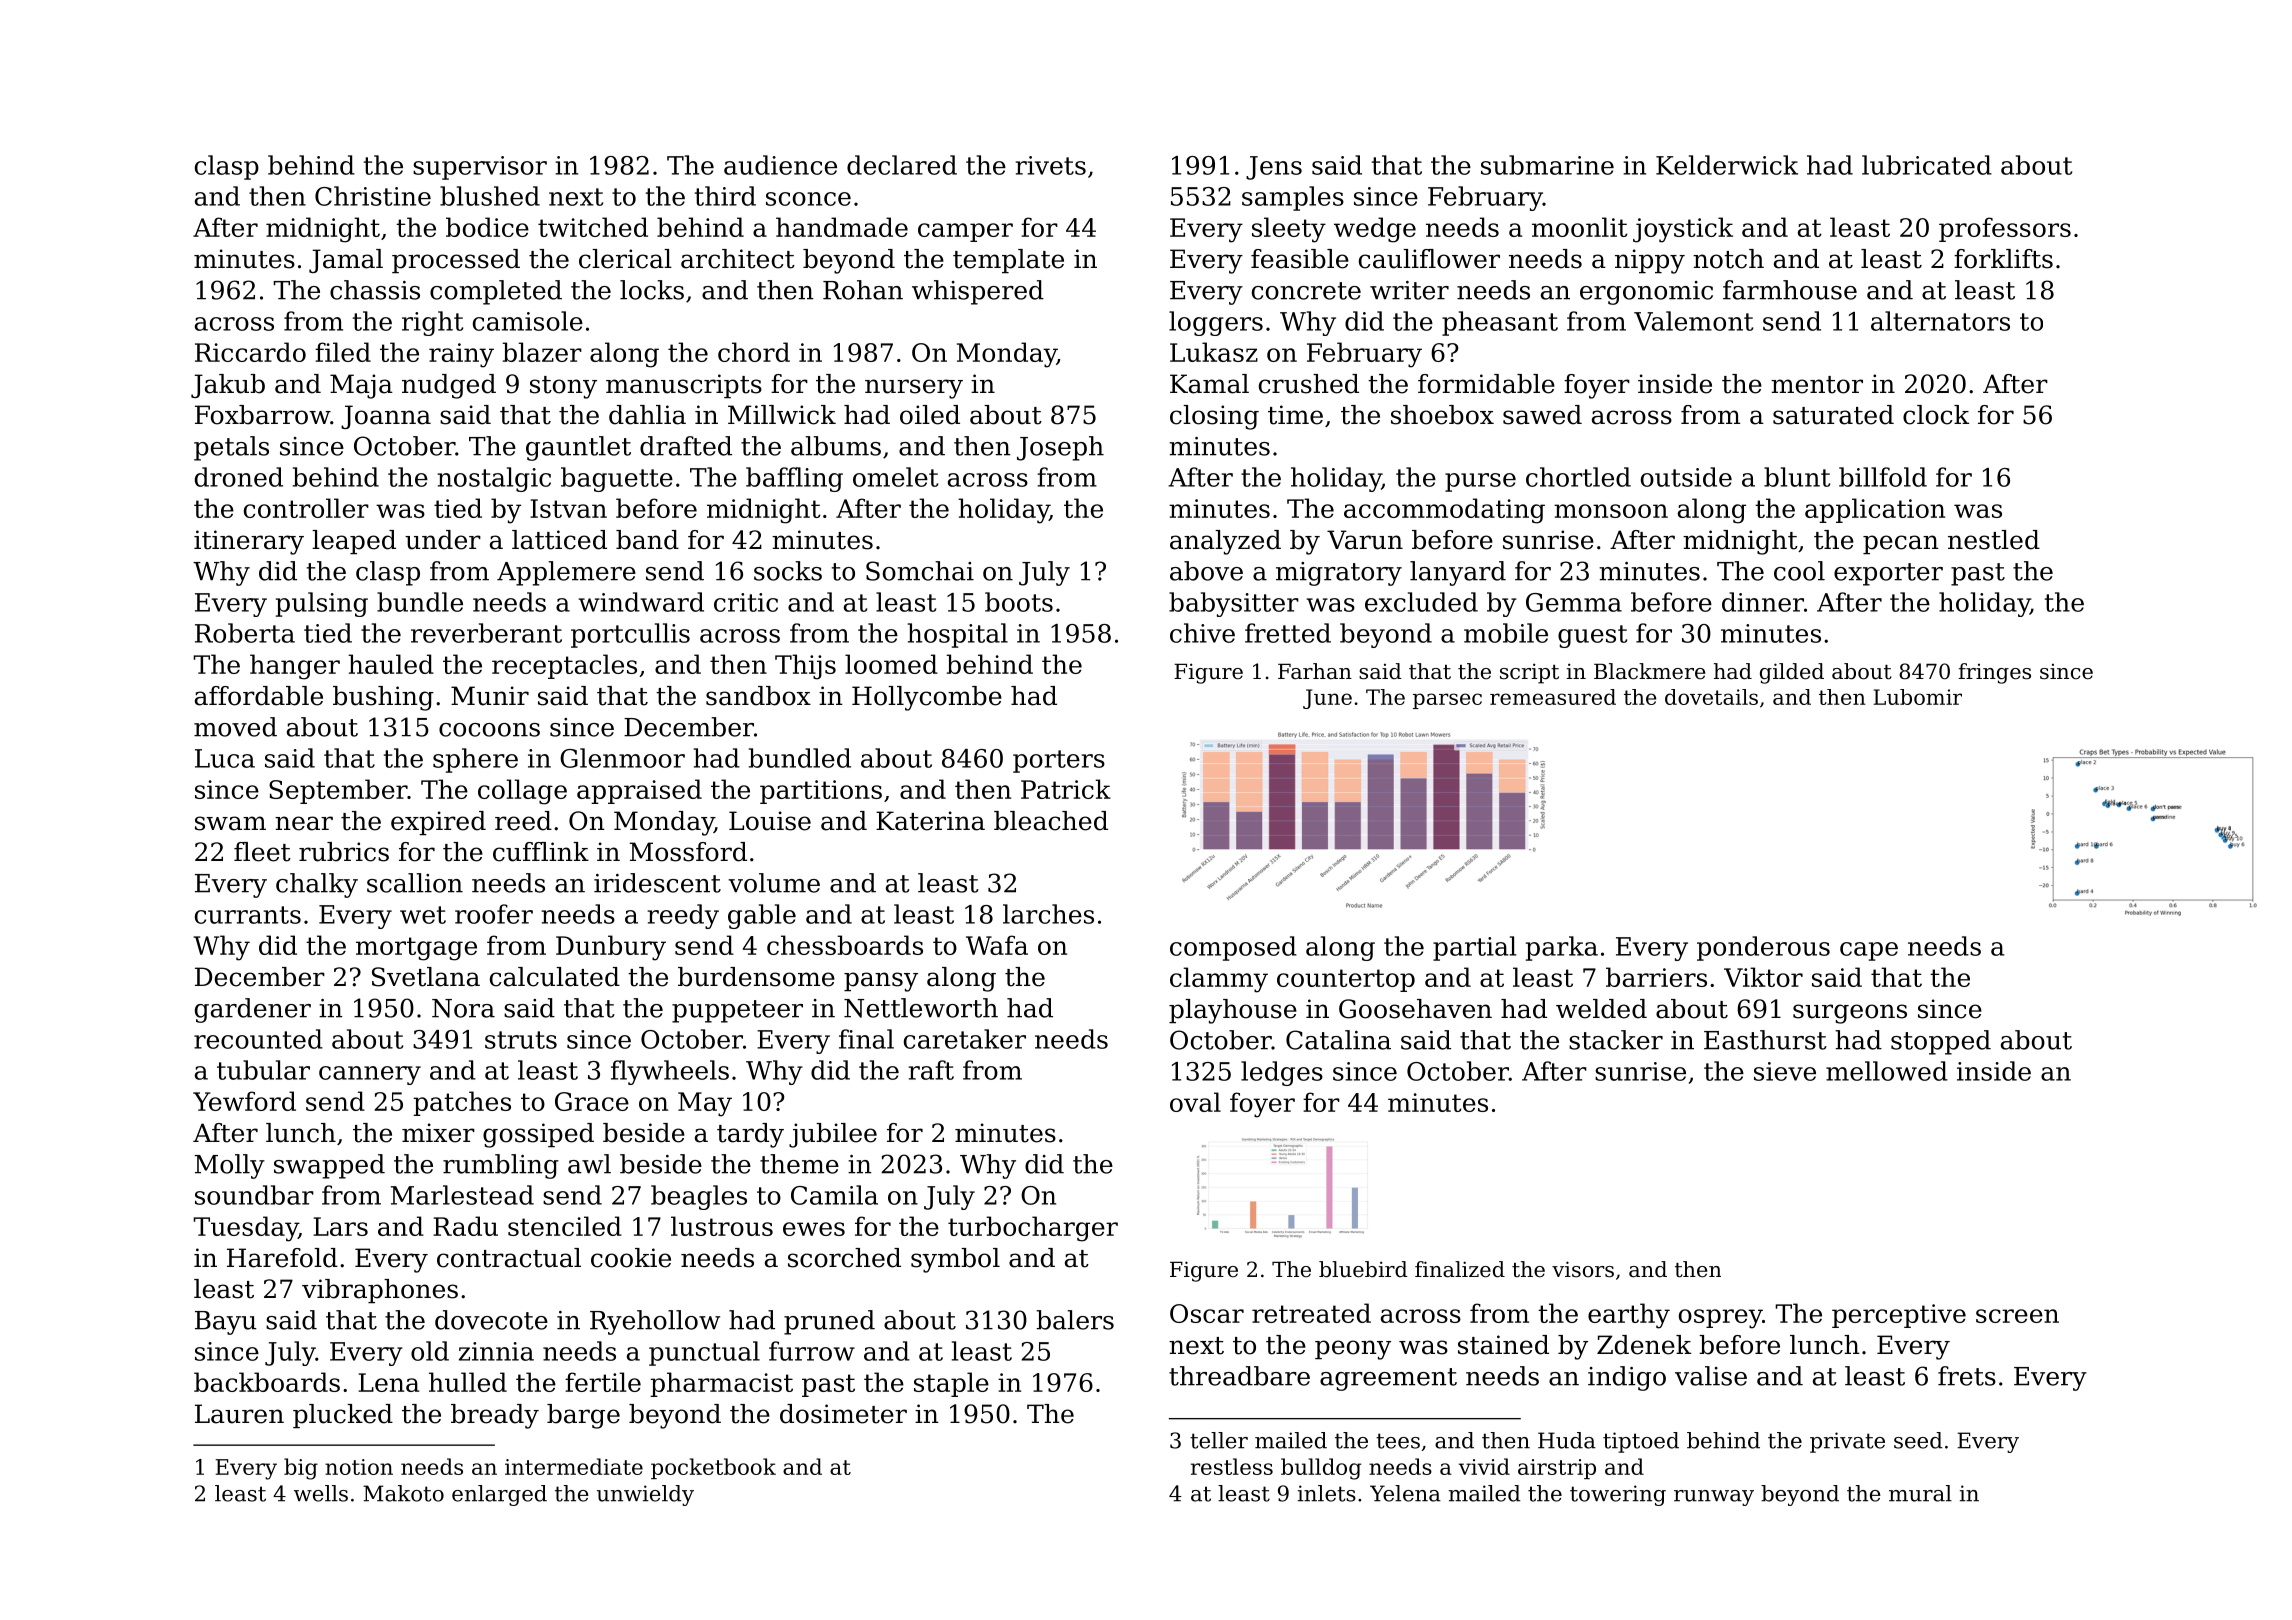 The width and height of the screenshot is (2292, 1620). Describe the element at coordinates (1075, 1320) in the screenshot. I see `balers` at that location.
